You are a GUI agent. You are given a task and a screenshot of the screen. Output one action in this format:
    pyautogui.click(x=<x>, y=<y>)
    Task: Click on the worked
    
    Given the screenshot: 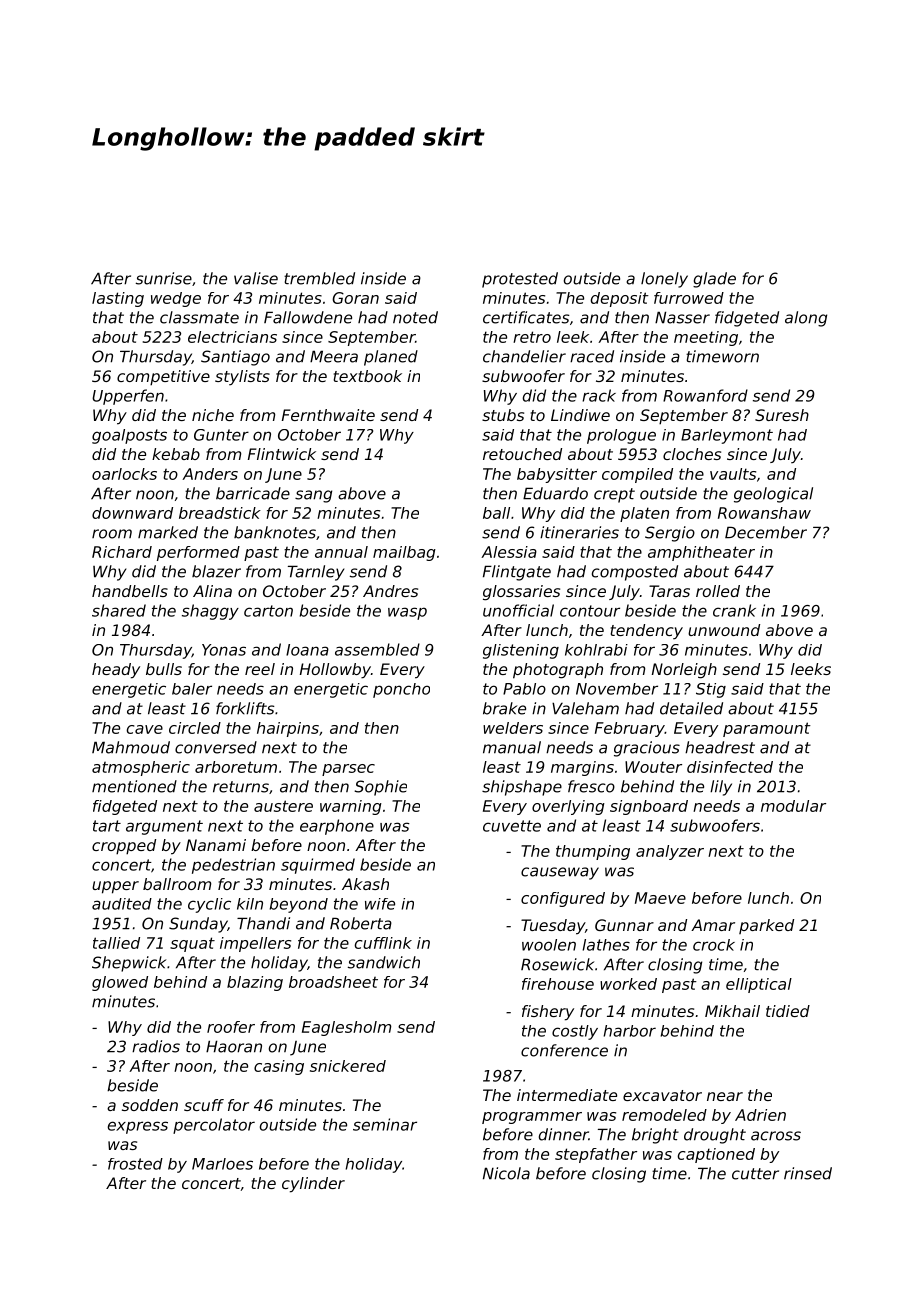 What is the action you would take?
    pyautogui.click(x=628, y=984)
